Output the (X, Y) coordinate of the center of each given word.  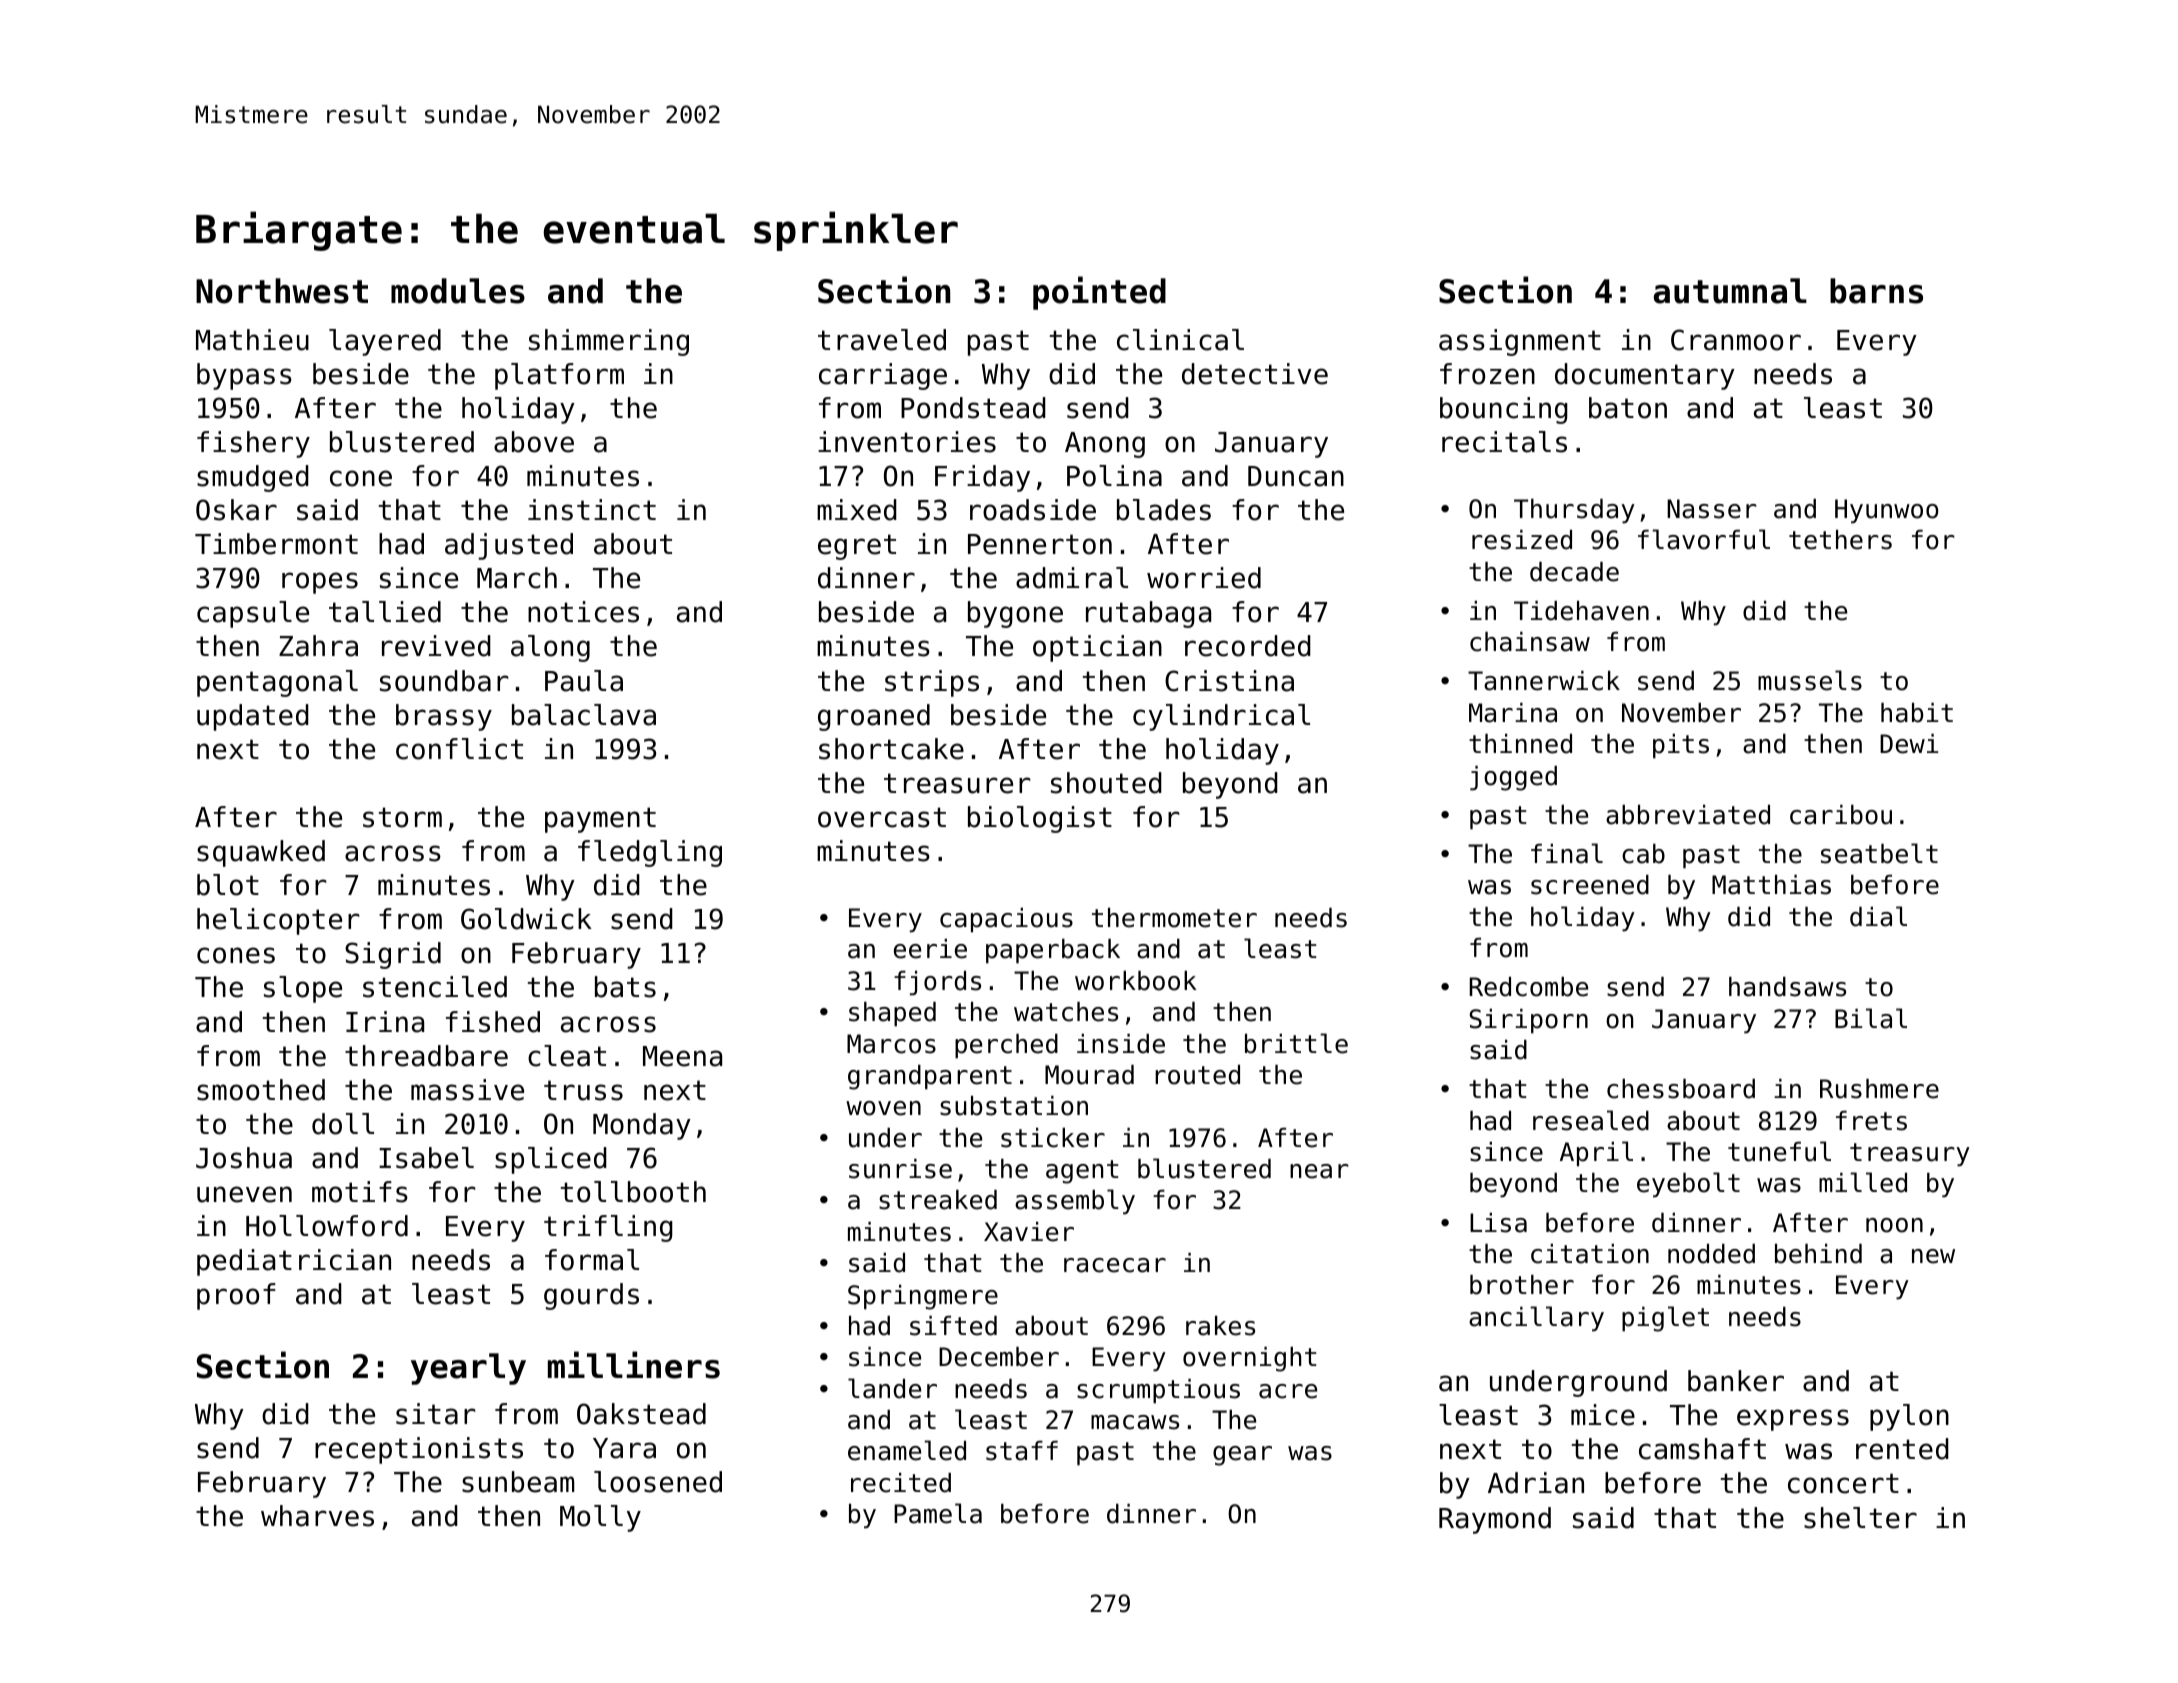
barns (1876, 291)
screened (1590, 885)
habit (1917, 713)
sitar (436, 1414)
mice (1603, 1415)
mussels (1810, 680)
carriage (883, 376)
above (534, 442)
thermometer (1174, 918)
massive (467, 1090)
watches (1066, 1012)
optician (1097, 648)
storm (402, 817)
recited (901, 1483)
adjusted (509, 546)
